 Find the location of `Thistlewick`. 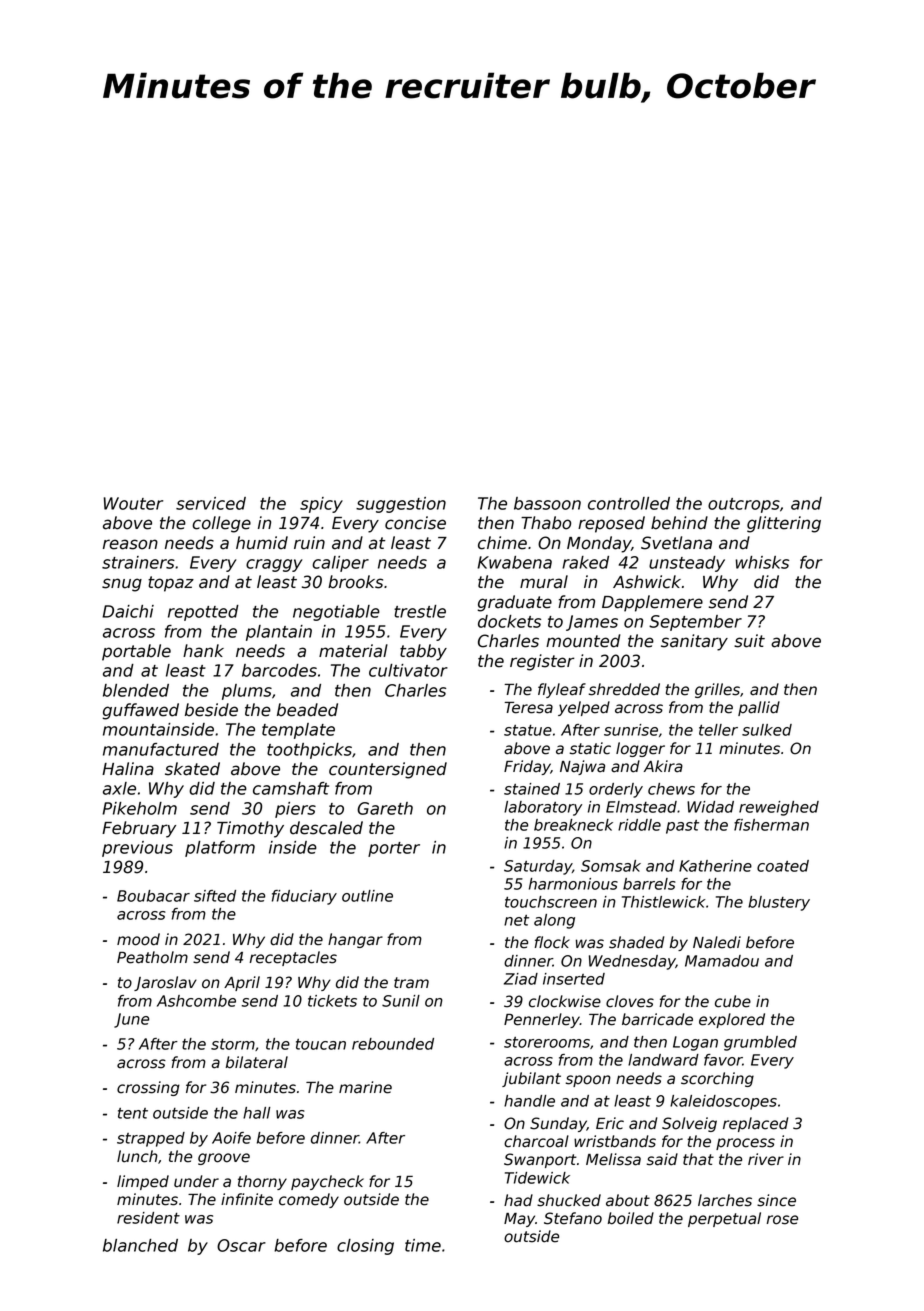

Thistlewick is located at coordinates (663, 902).
